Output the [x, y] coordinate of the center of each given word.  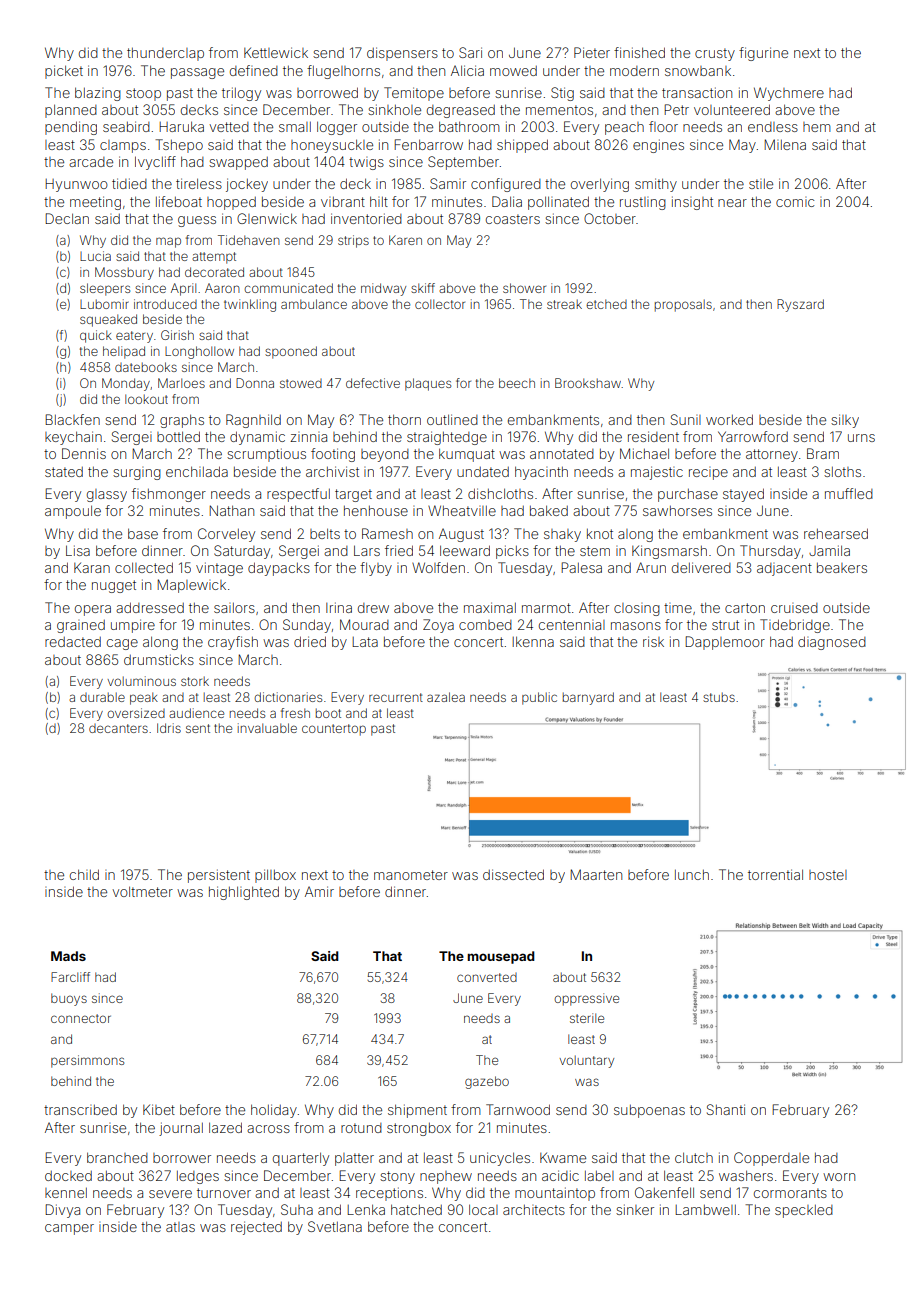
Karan [92, 567]
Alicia [467, 70]
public [539, 698]
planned [71, 111]
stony [397, 1177]
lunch [692, 875]
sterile [587, 1018]
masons [636, 626]
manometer [411, 875]
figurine [763, 54]
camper [69, 1229]
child [84, 874]
